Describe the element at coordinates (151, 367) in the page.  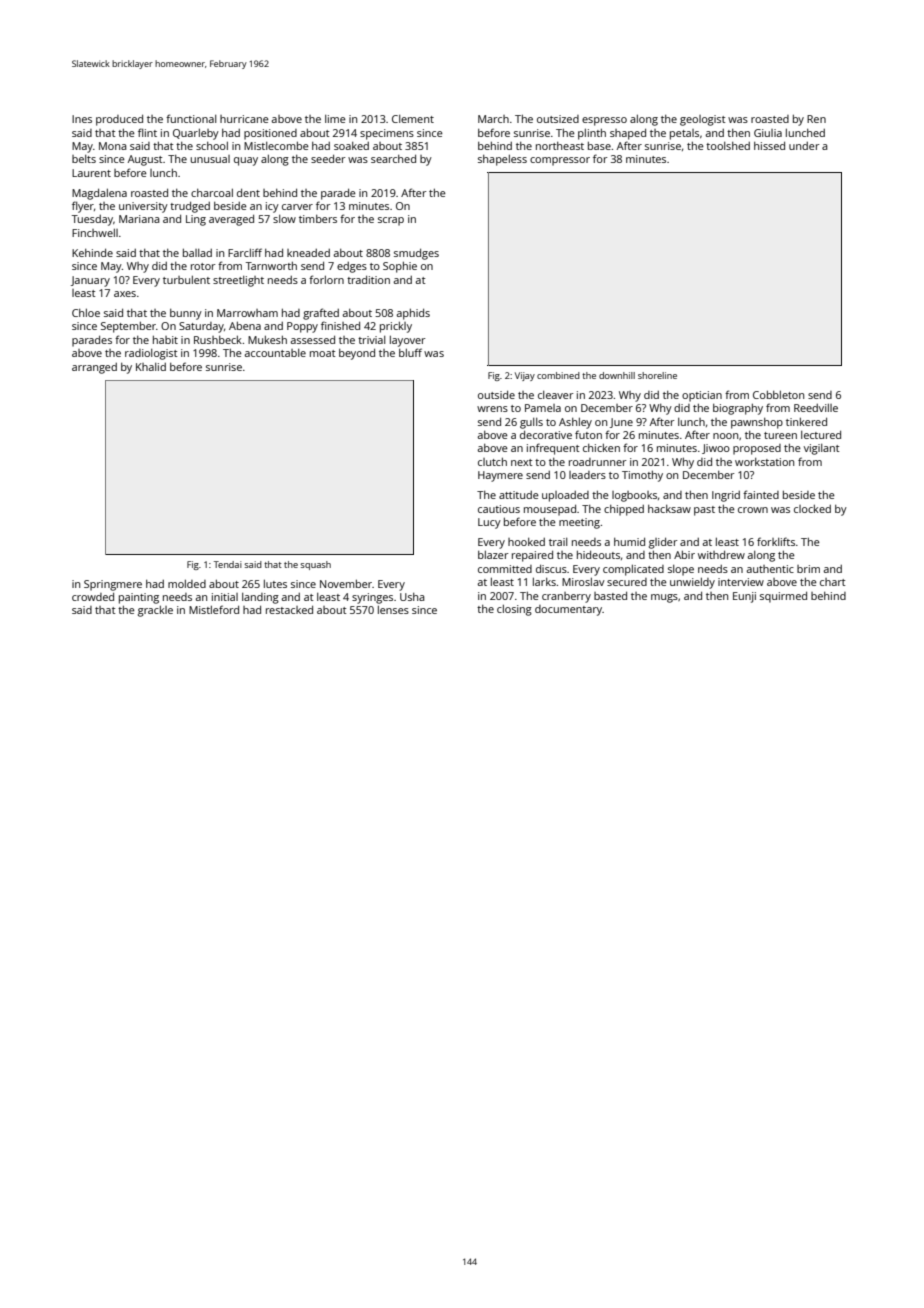
I see `Khalid` at that location.
